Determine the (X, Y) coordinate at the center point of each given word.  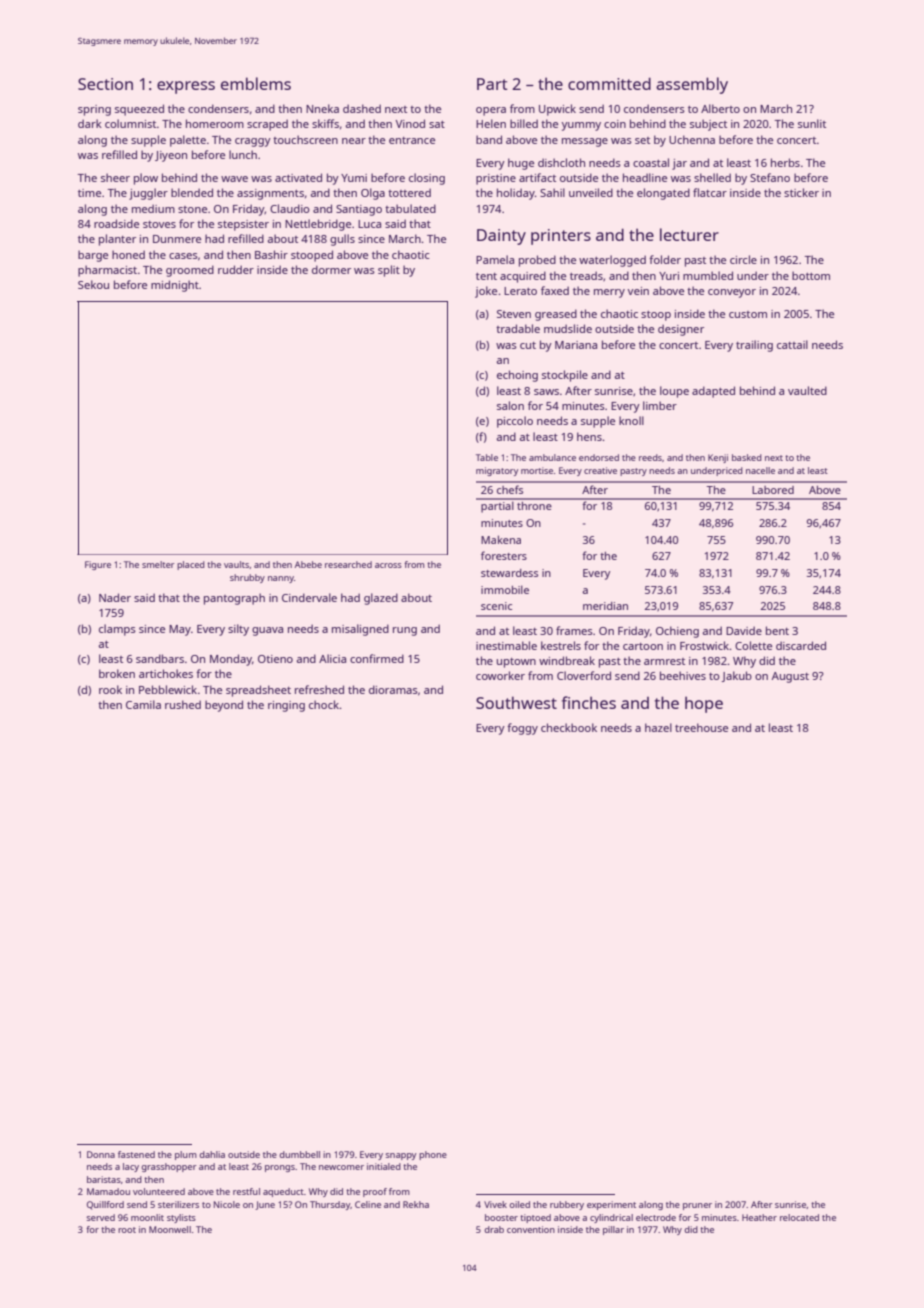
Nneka (322, 108)
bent (777, 630)
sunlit (812, 123)
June (265, 1205)
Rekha (416, 1204)
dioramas (393, 689)
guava (267, 631)
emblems (256, 83)
